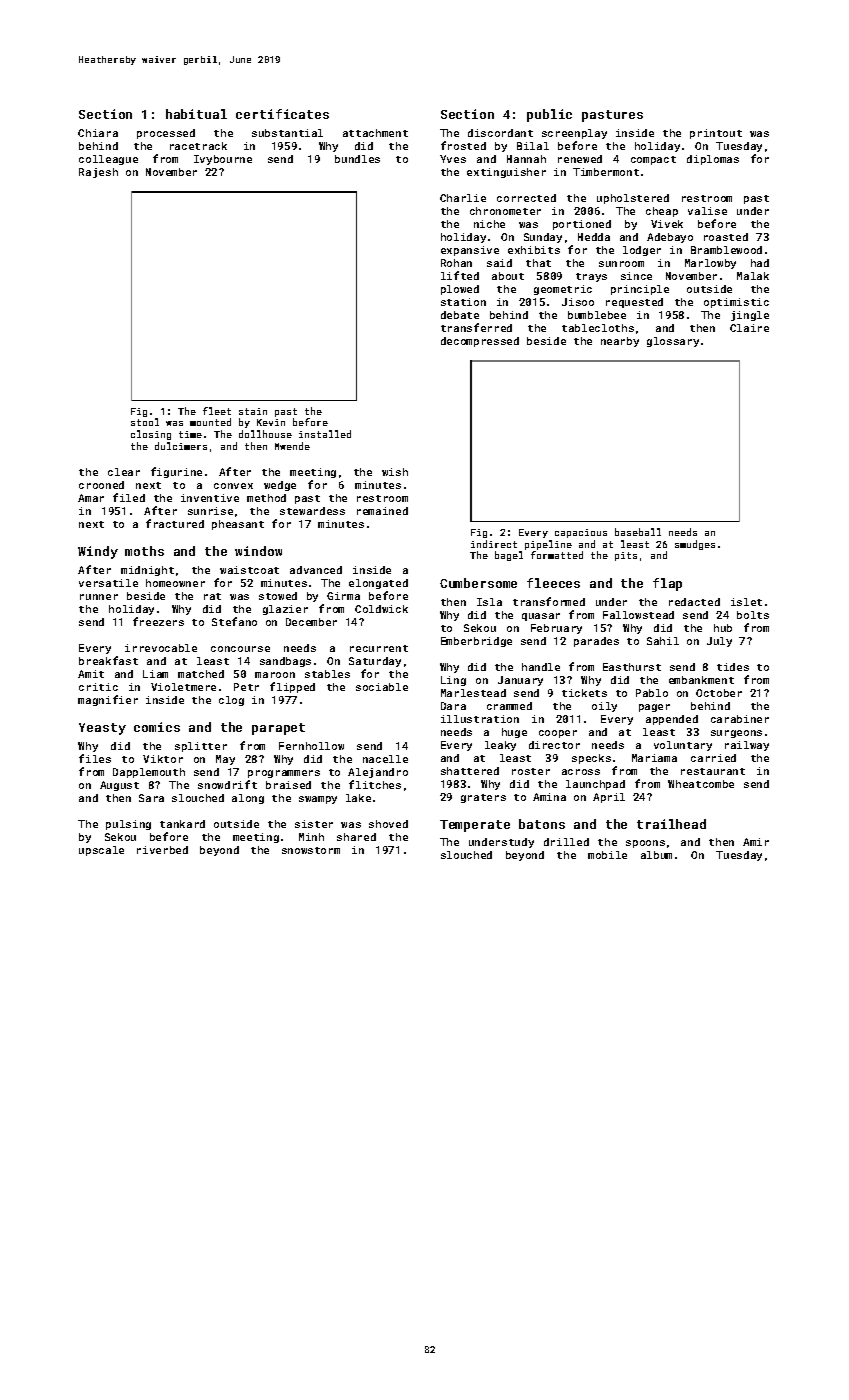  I want to click on discordant, so click(500, 133).
